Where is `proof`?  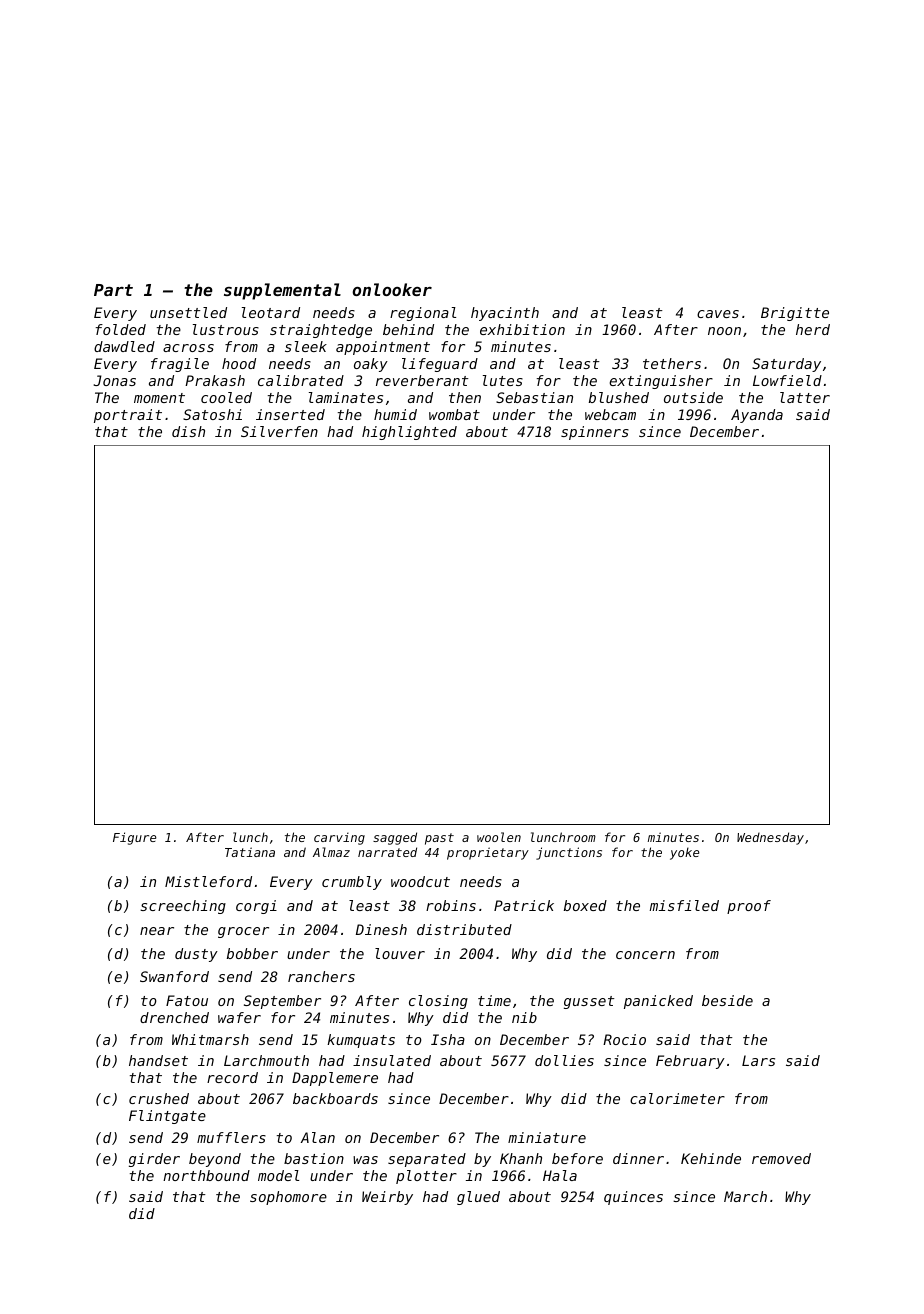 proof is located at coordinates (749, 907).
